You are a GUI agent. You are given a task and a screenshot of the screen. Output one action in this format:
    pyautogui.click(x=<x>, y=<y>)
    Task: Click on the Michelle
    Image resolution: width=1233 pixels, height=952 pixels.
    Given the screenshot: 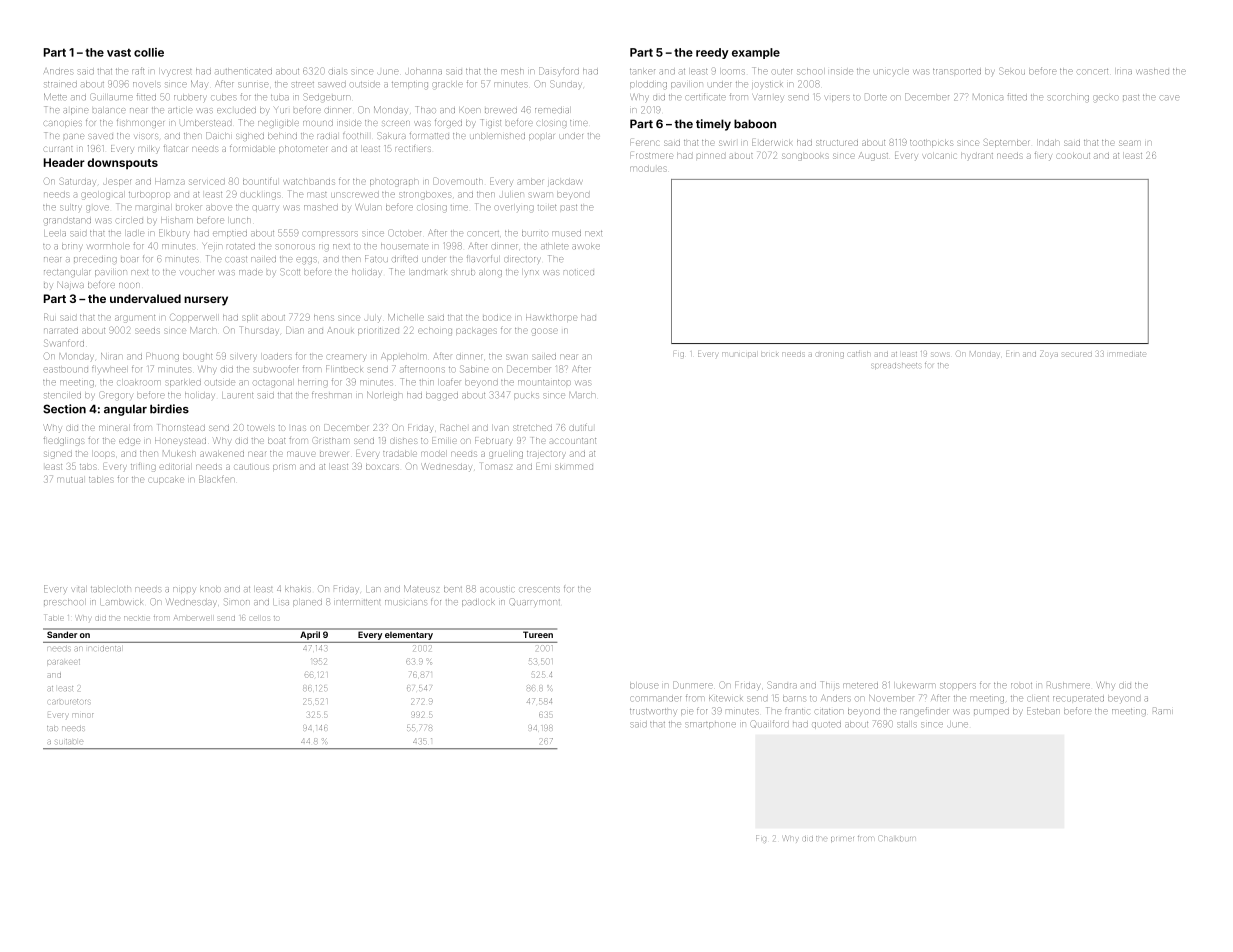 What is the action you would take?
    pyautogui.click(x=406, y=317)
